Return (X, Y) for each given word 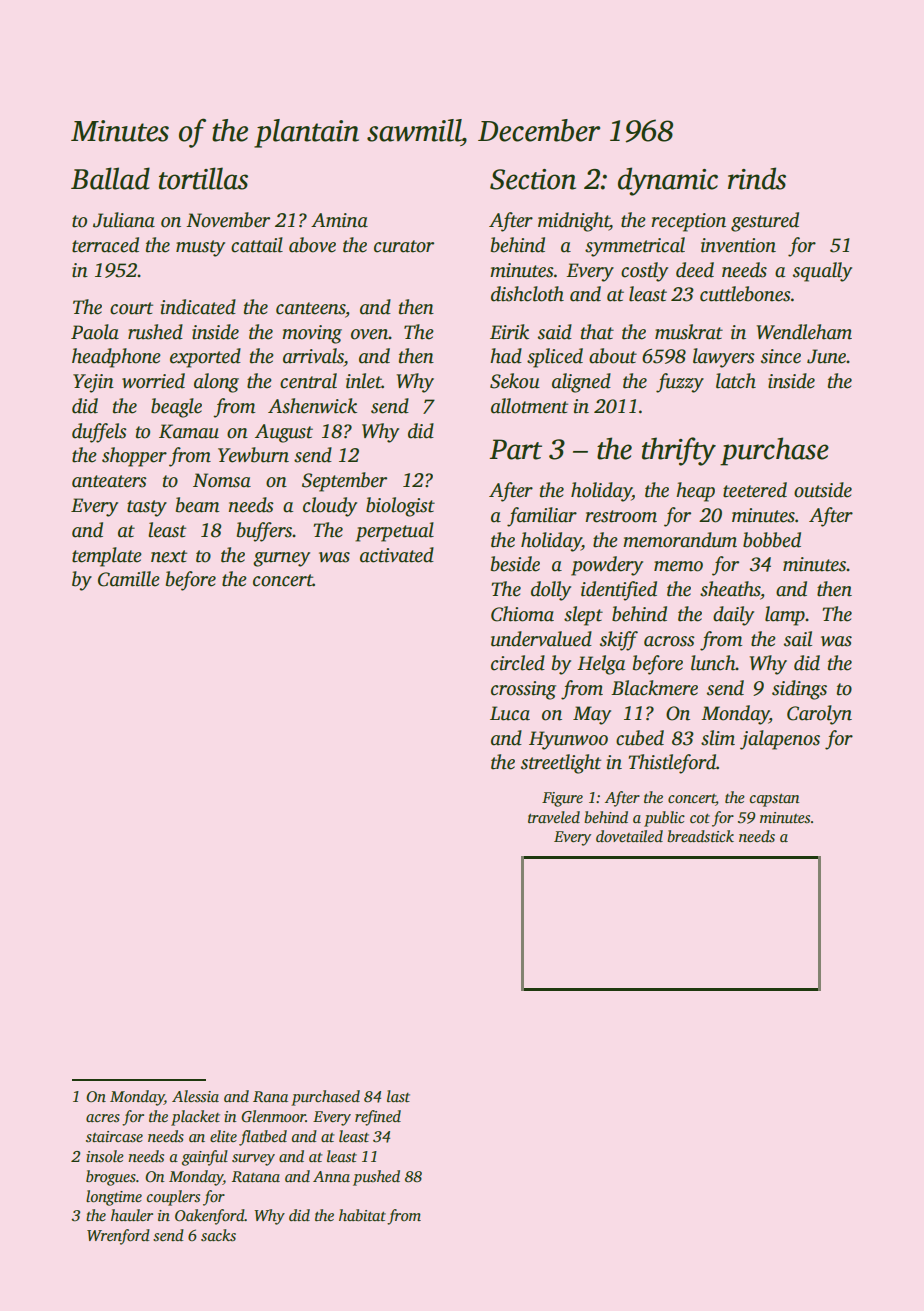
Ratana (256, 1176)
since (781, 356)
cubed (640, 738)
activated (397, 555)
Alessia (195, 1096)
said (555, 332)
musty (200, 248)
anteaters (109, 481)
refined (378, 1118)
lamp (785, 616)
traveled (554, 817)
